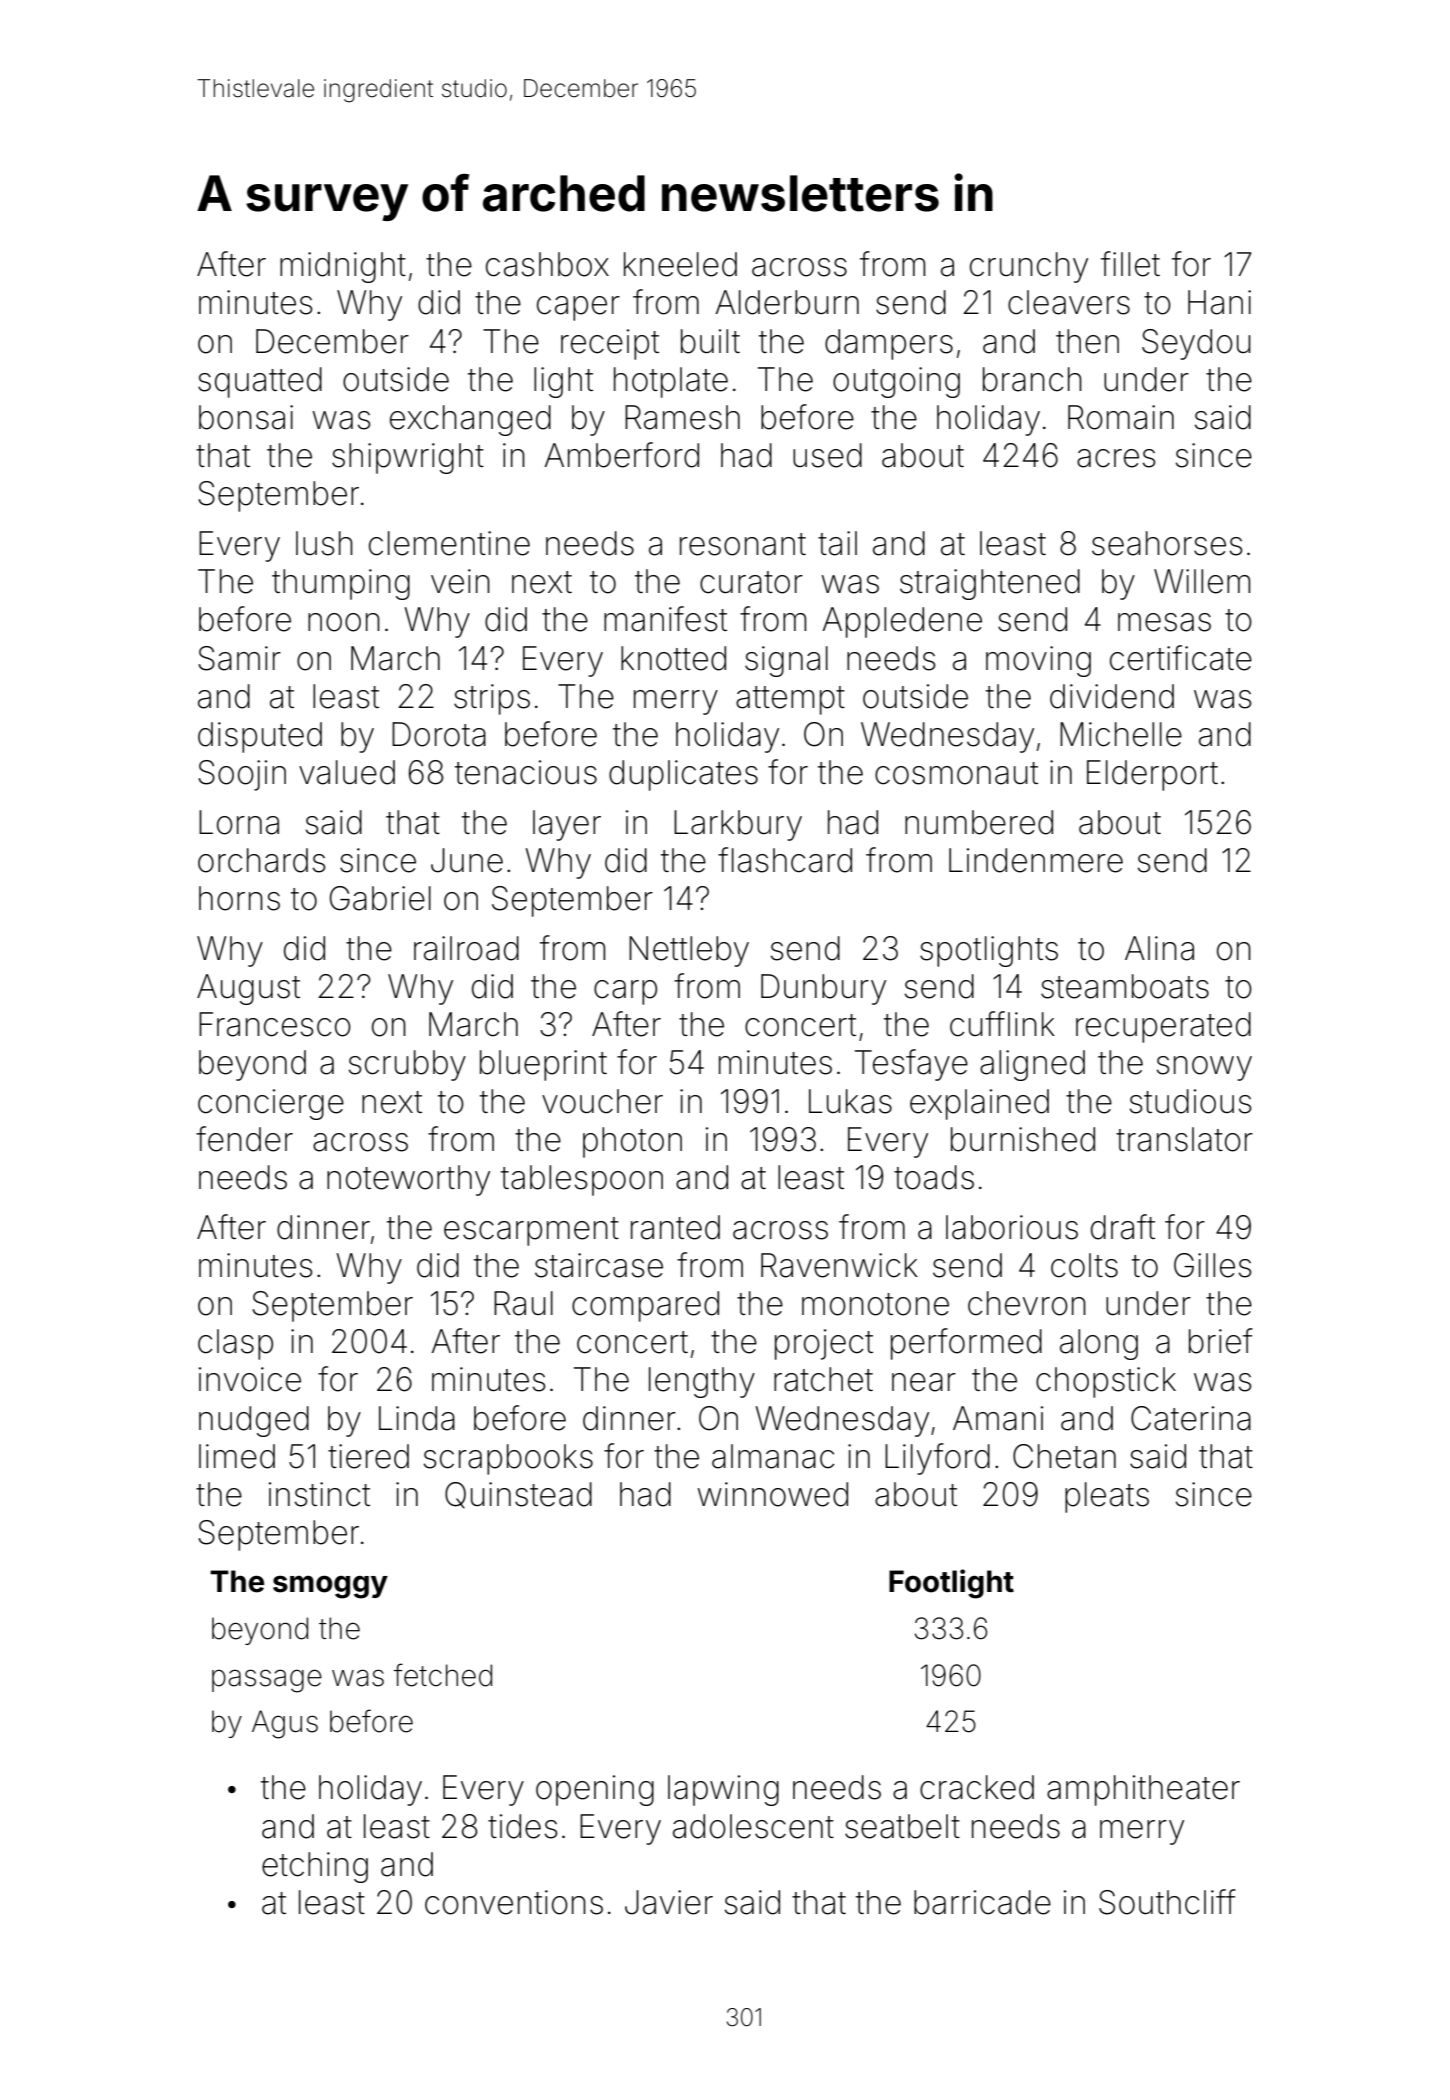  I want to click on steamboats, so click(1125, 986).
